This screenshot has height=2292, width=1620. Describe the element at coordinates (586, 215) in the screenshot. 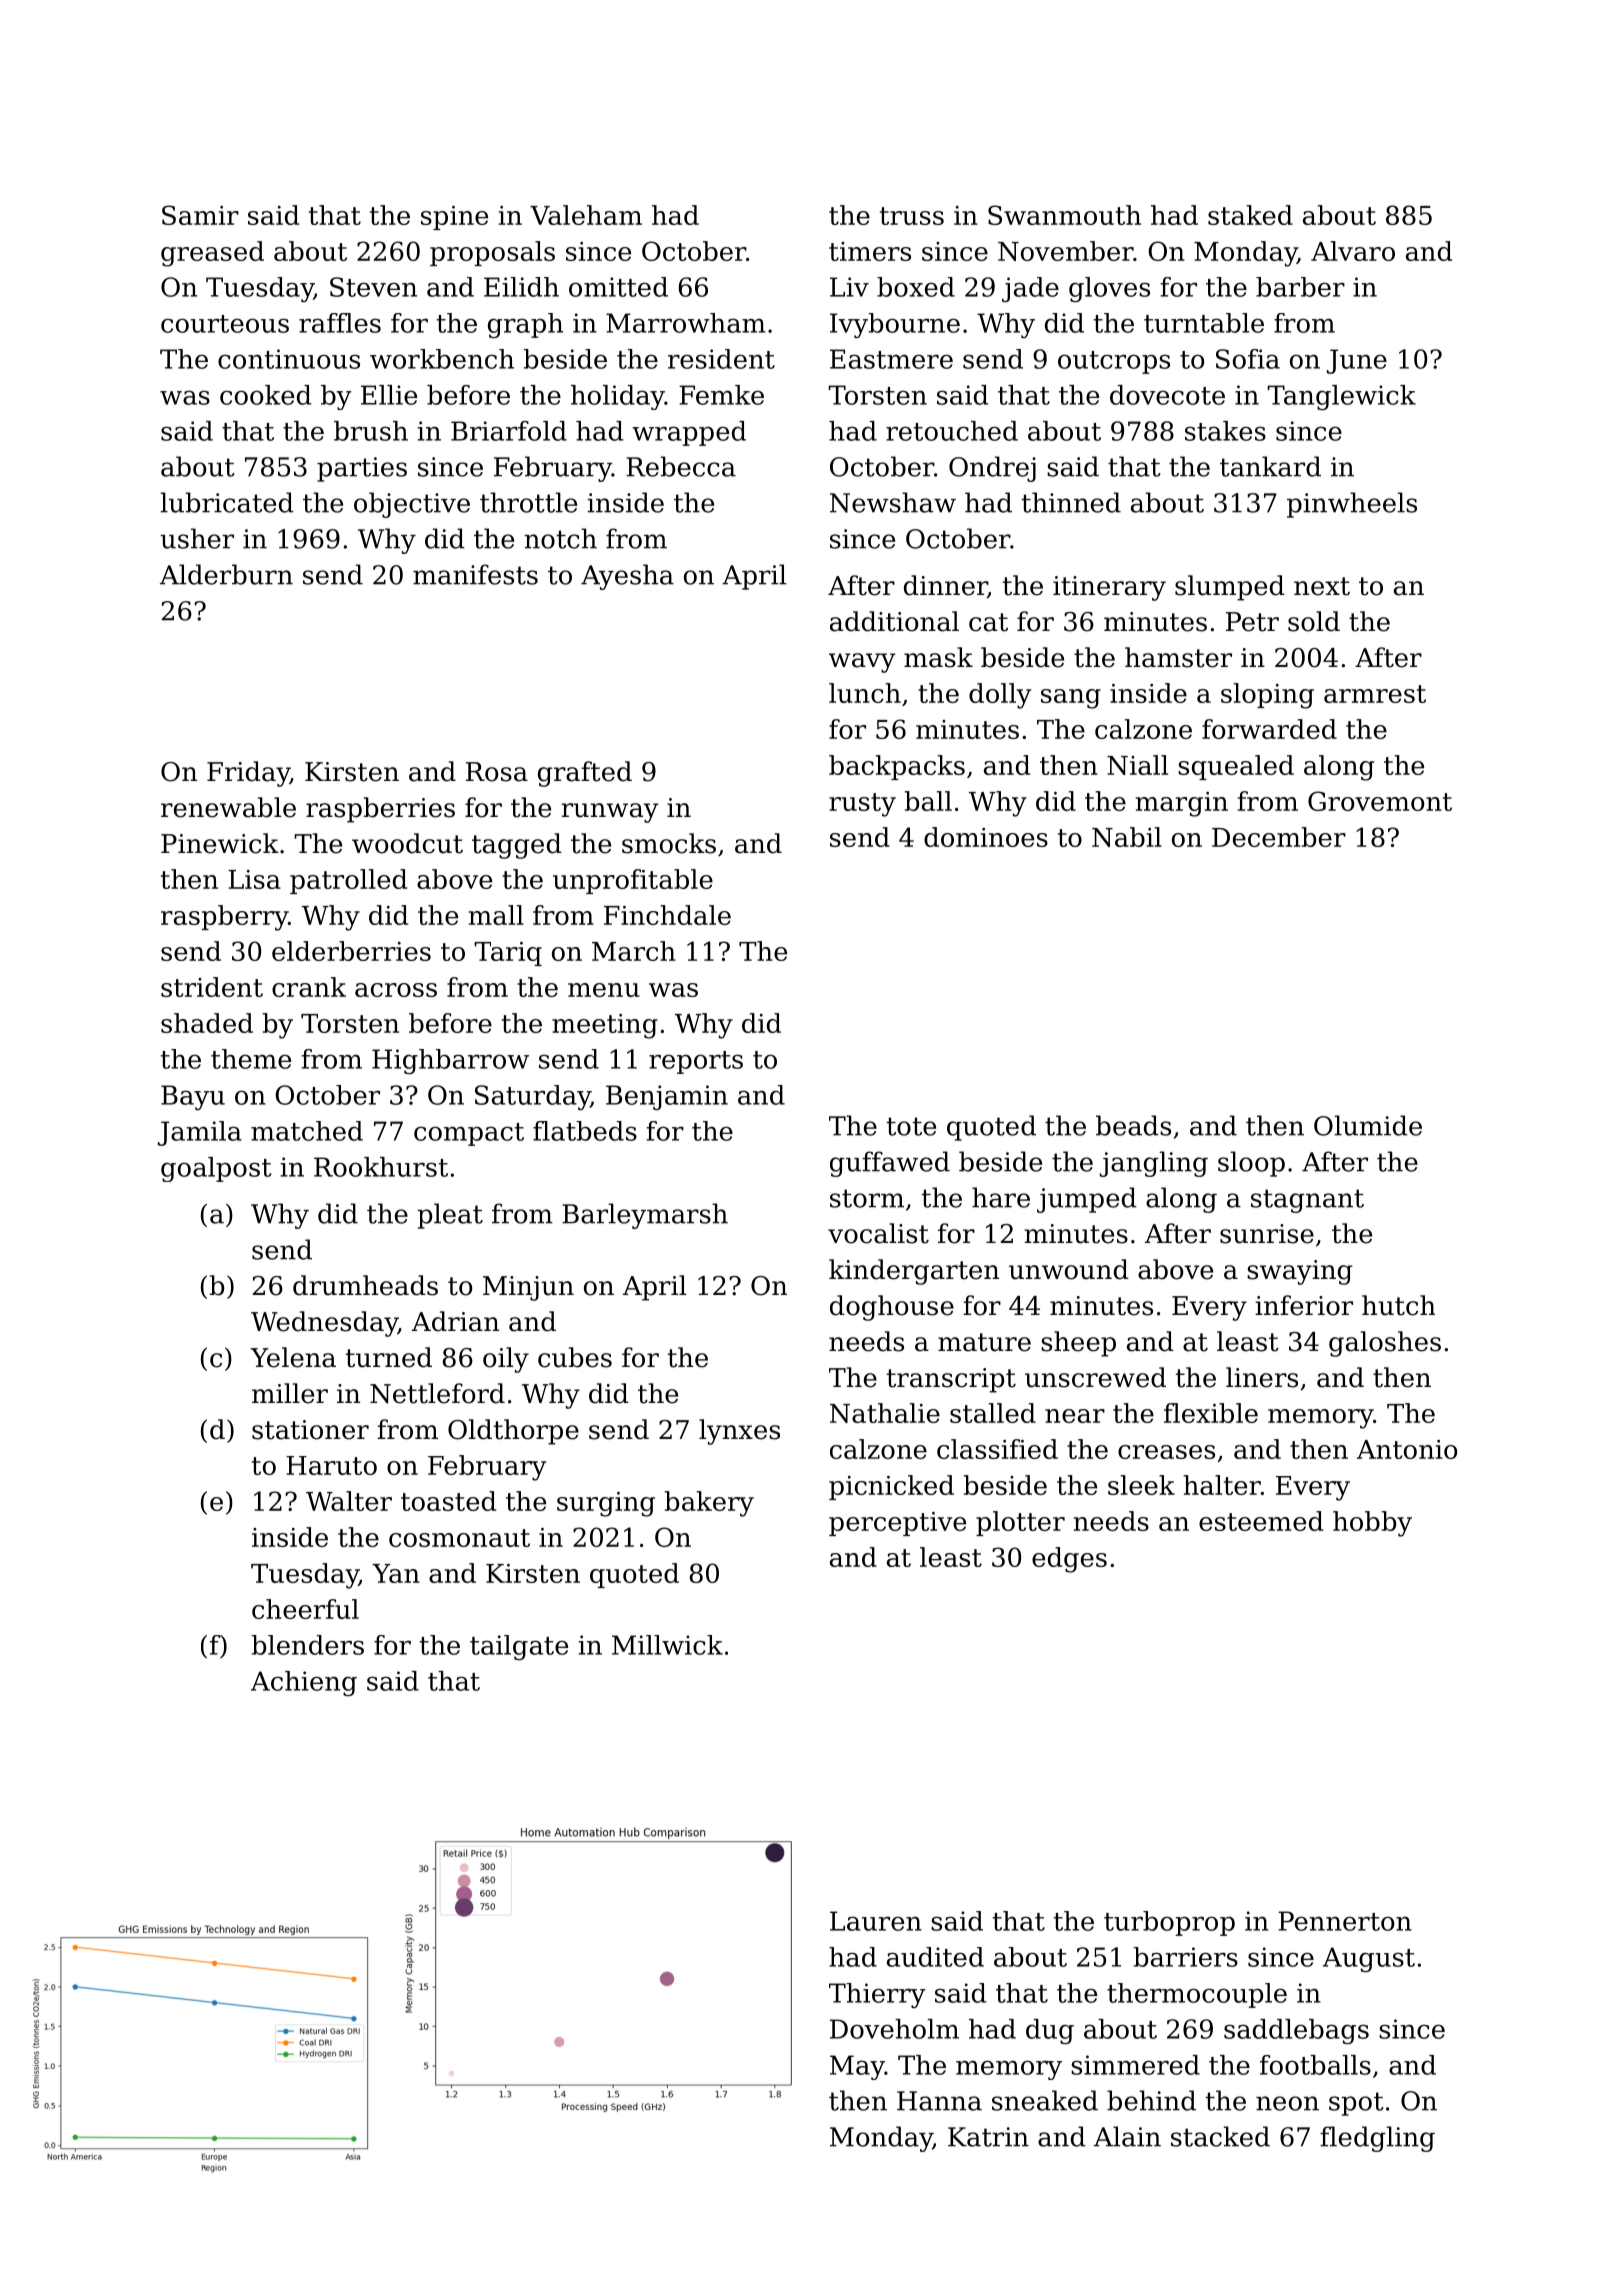

I see `Valeham` at that location.
